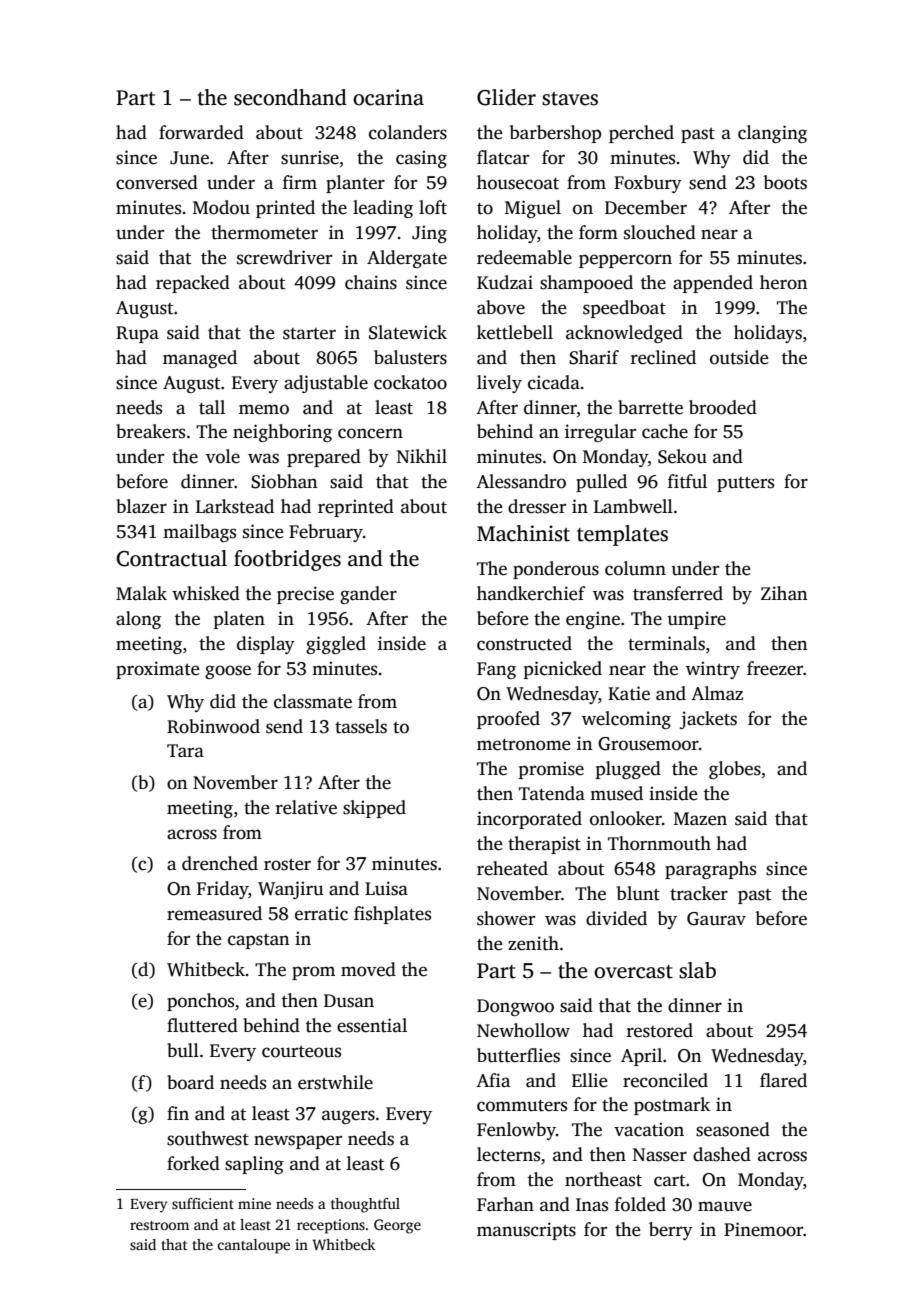 The image size is (924, 1308). I want to click on forwarded, so click(201, 132).
